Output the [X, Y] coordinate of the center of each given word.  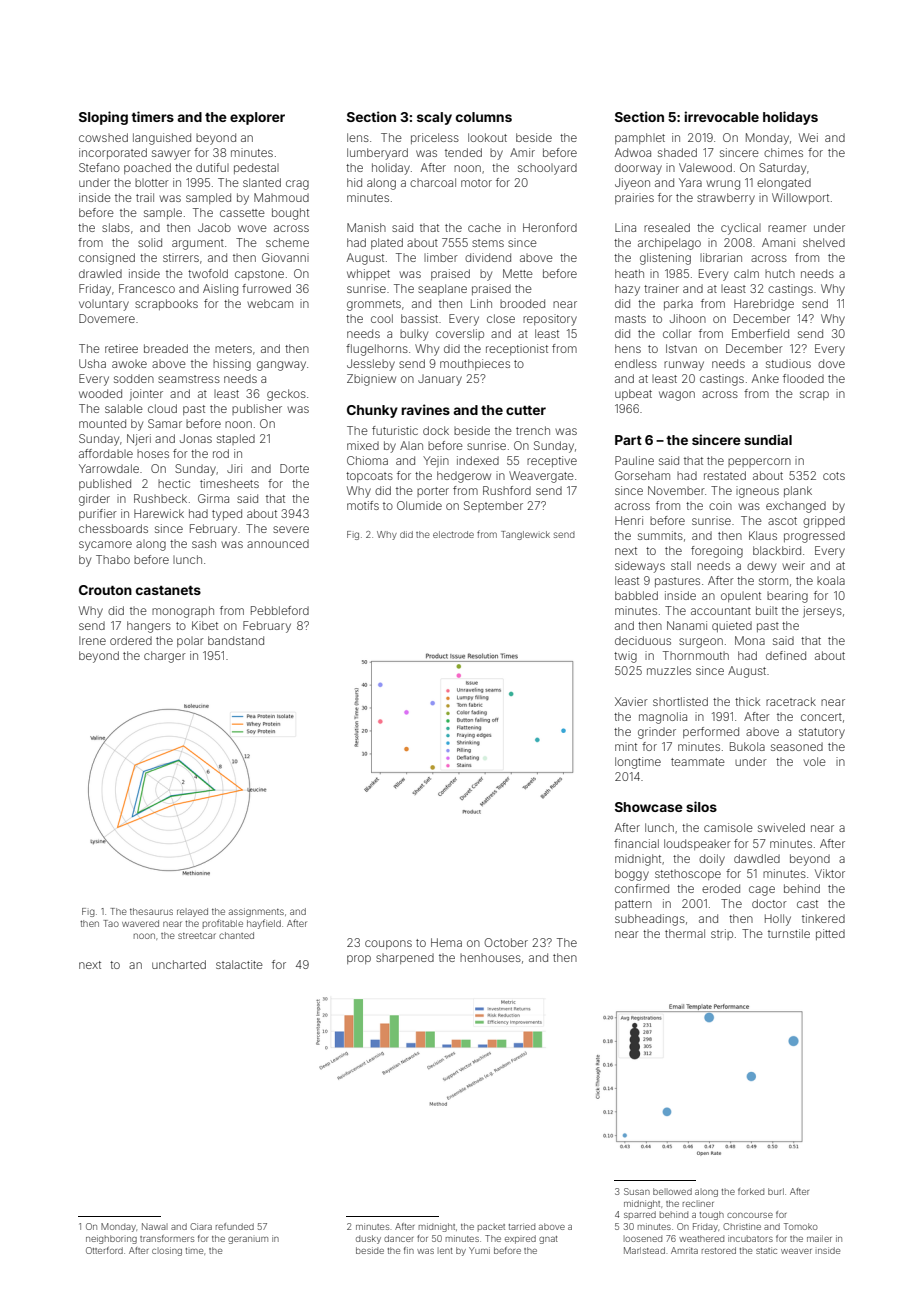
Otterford [104, 1250]
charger [165, 657]
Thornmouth [696, 655]
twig [625, 657]
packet [491, 1227]
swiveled [781, 827]
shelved [824, 242]
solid [150, 242]
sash [204, 543]
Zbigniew [371, 380]
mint [626, 746]
